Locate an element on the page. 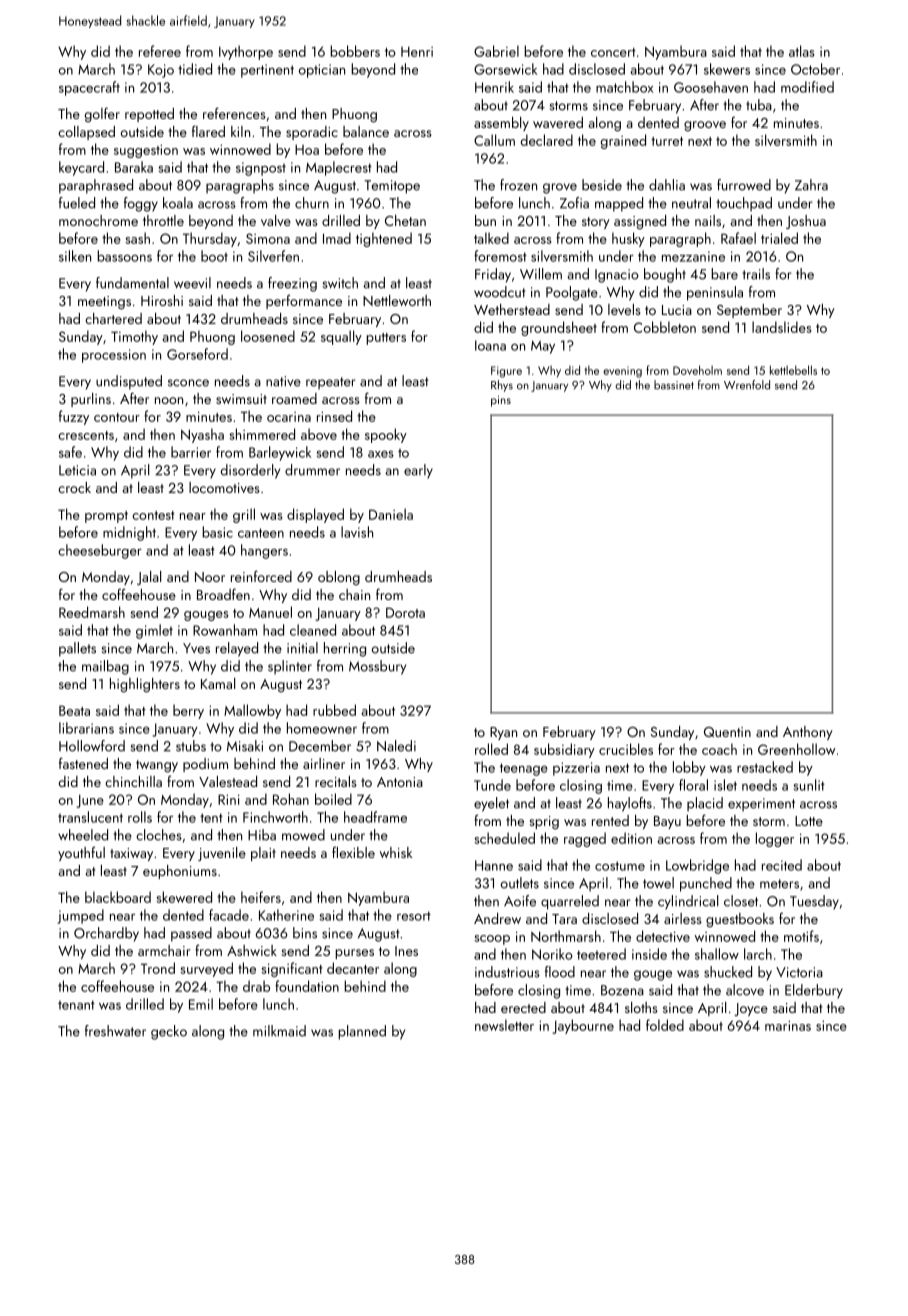 Image resolution: width=908 pixels, height=1316 pixels. procession is located at coordinates (114, 356).
